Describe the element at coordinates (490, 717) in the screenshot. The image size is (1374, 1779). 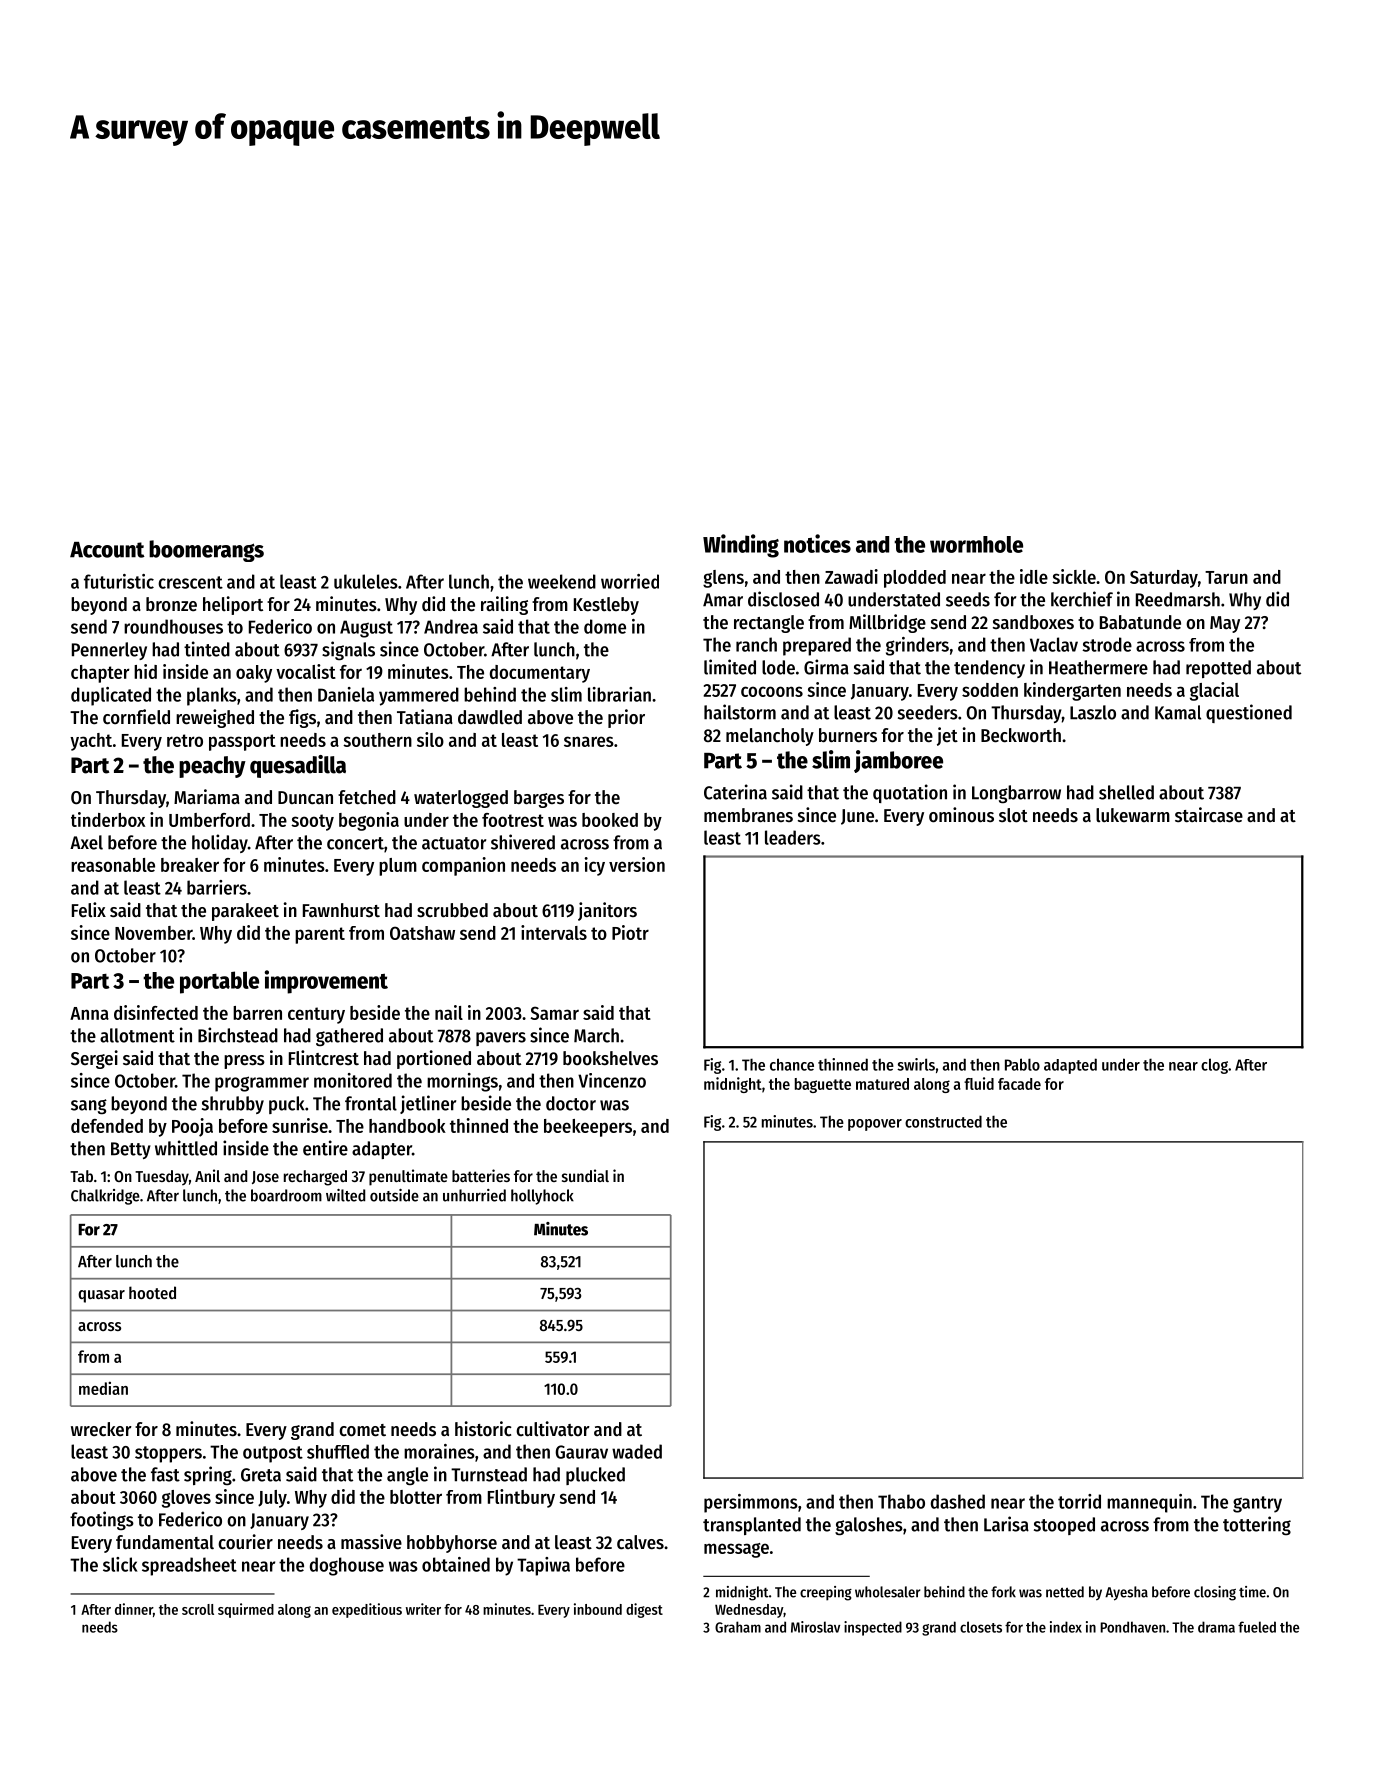
I see `dawdled` at that location.
